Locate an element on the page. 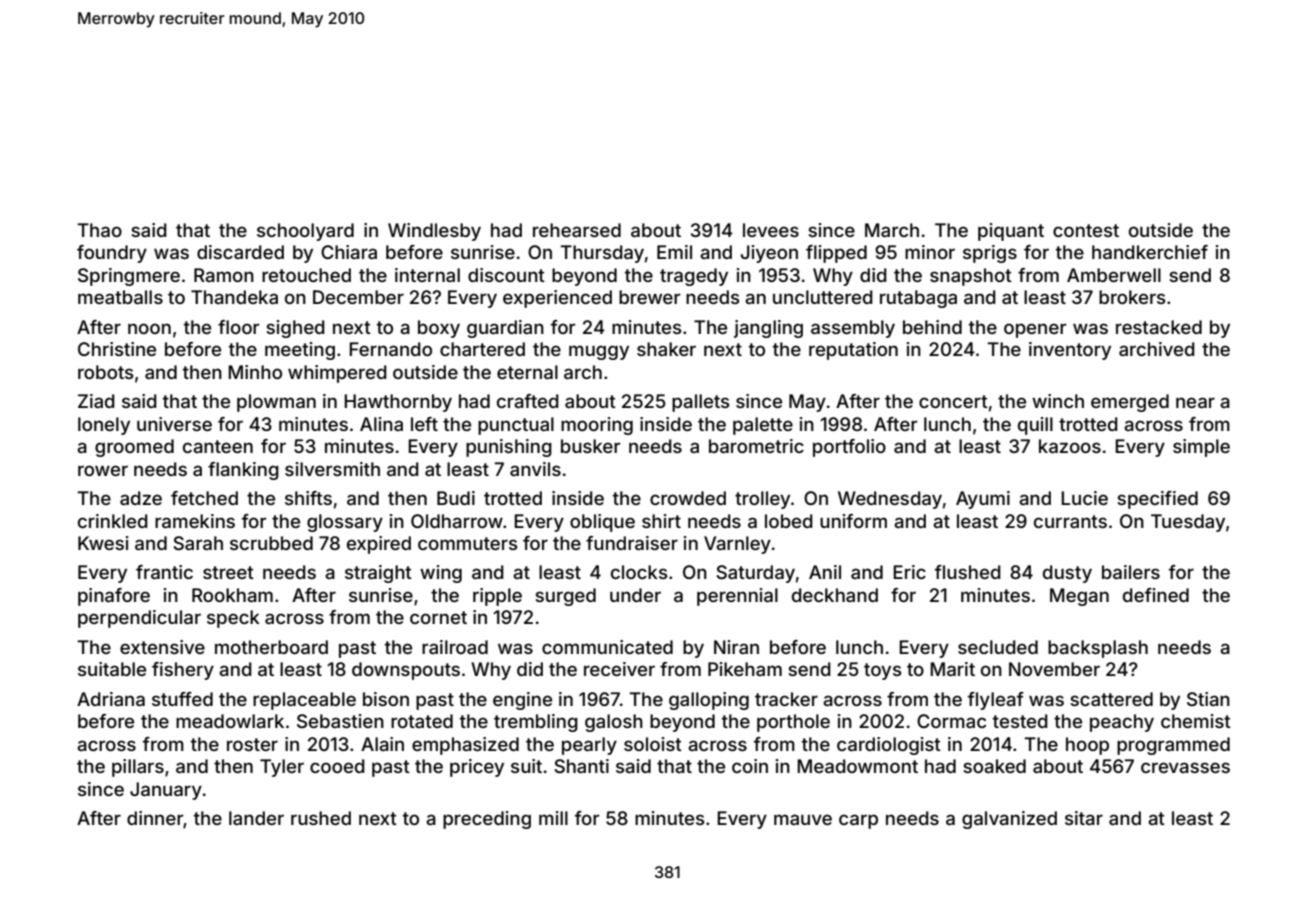 Image resolution: width=1308 pixels, height=924 pixels. scrubbed is located at coordinates (271, 543).
